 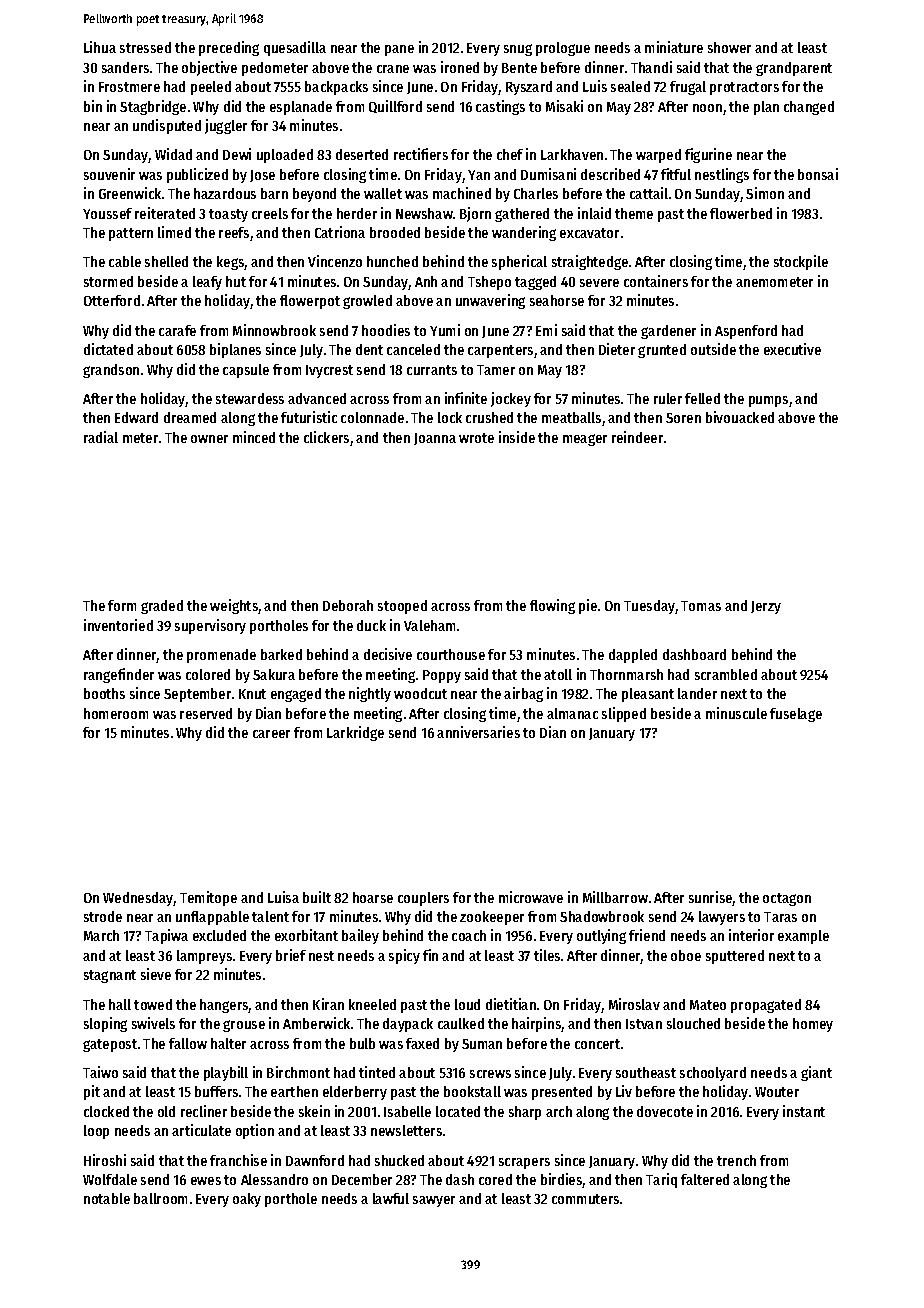 What do you see at coordinates (424, 213) in the image?
I see `Newshaw` at bounding box center [424, 213].
